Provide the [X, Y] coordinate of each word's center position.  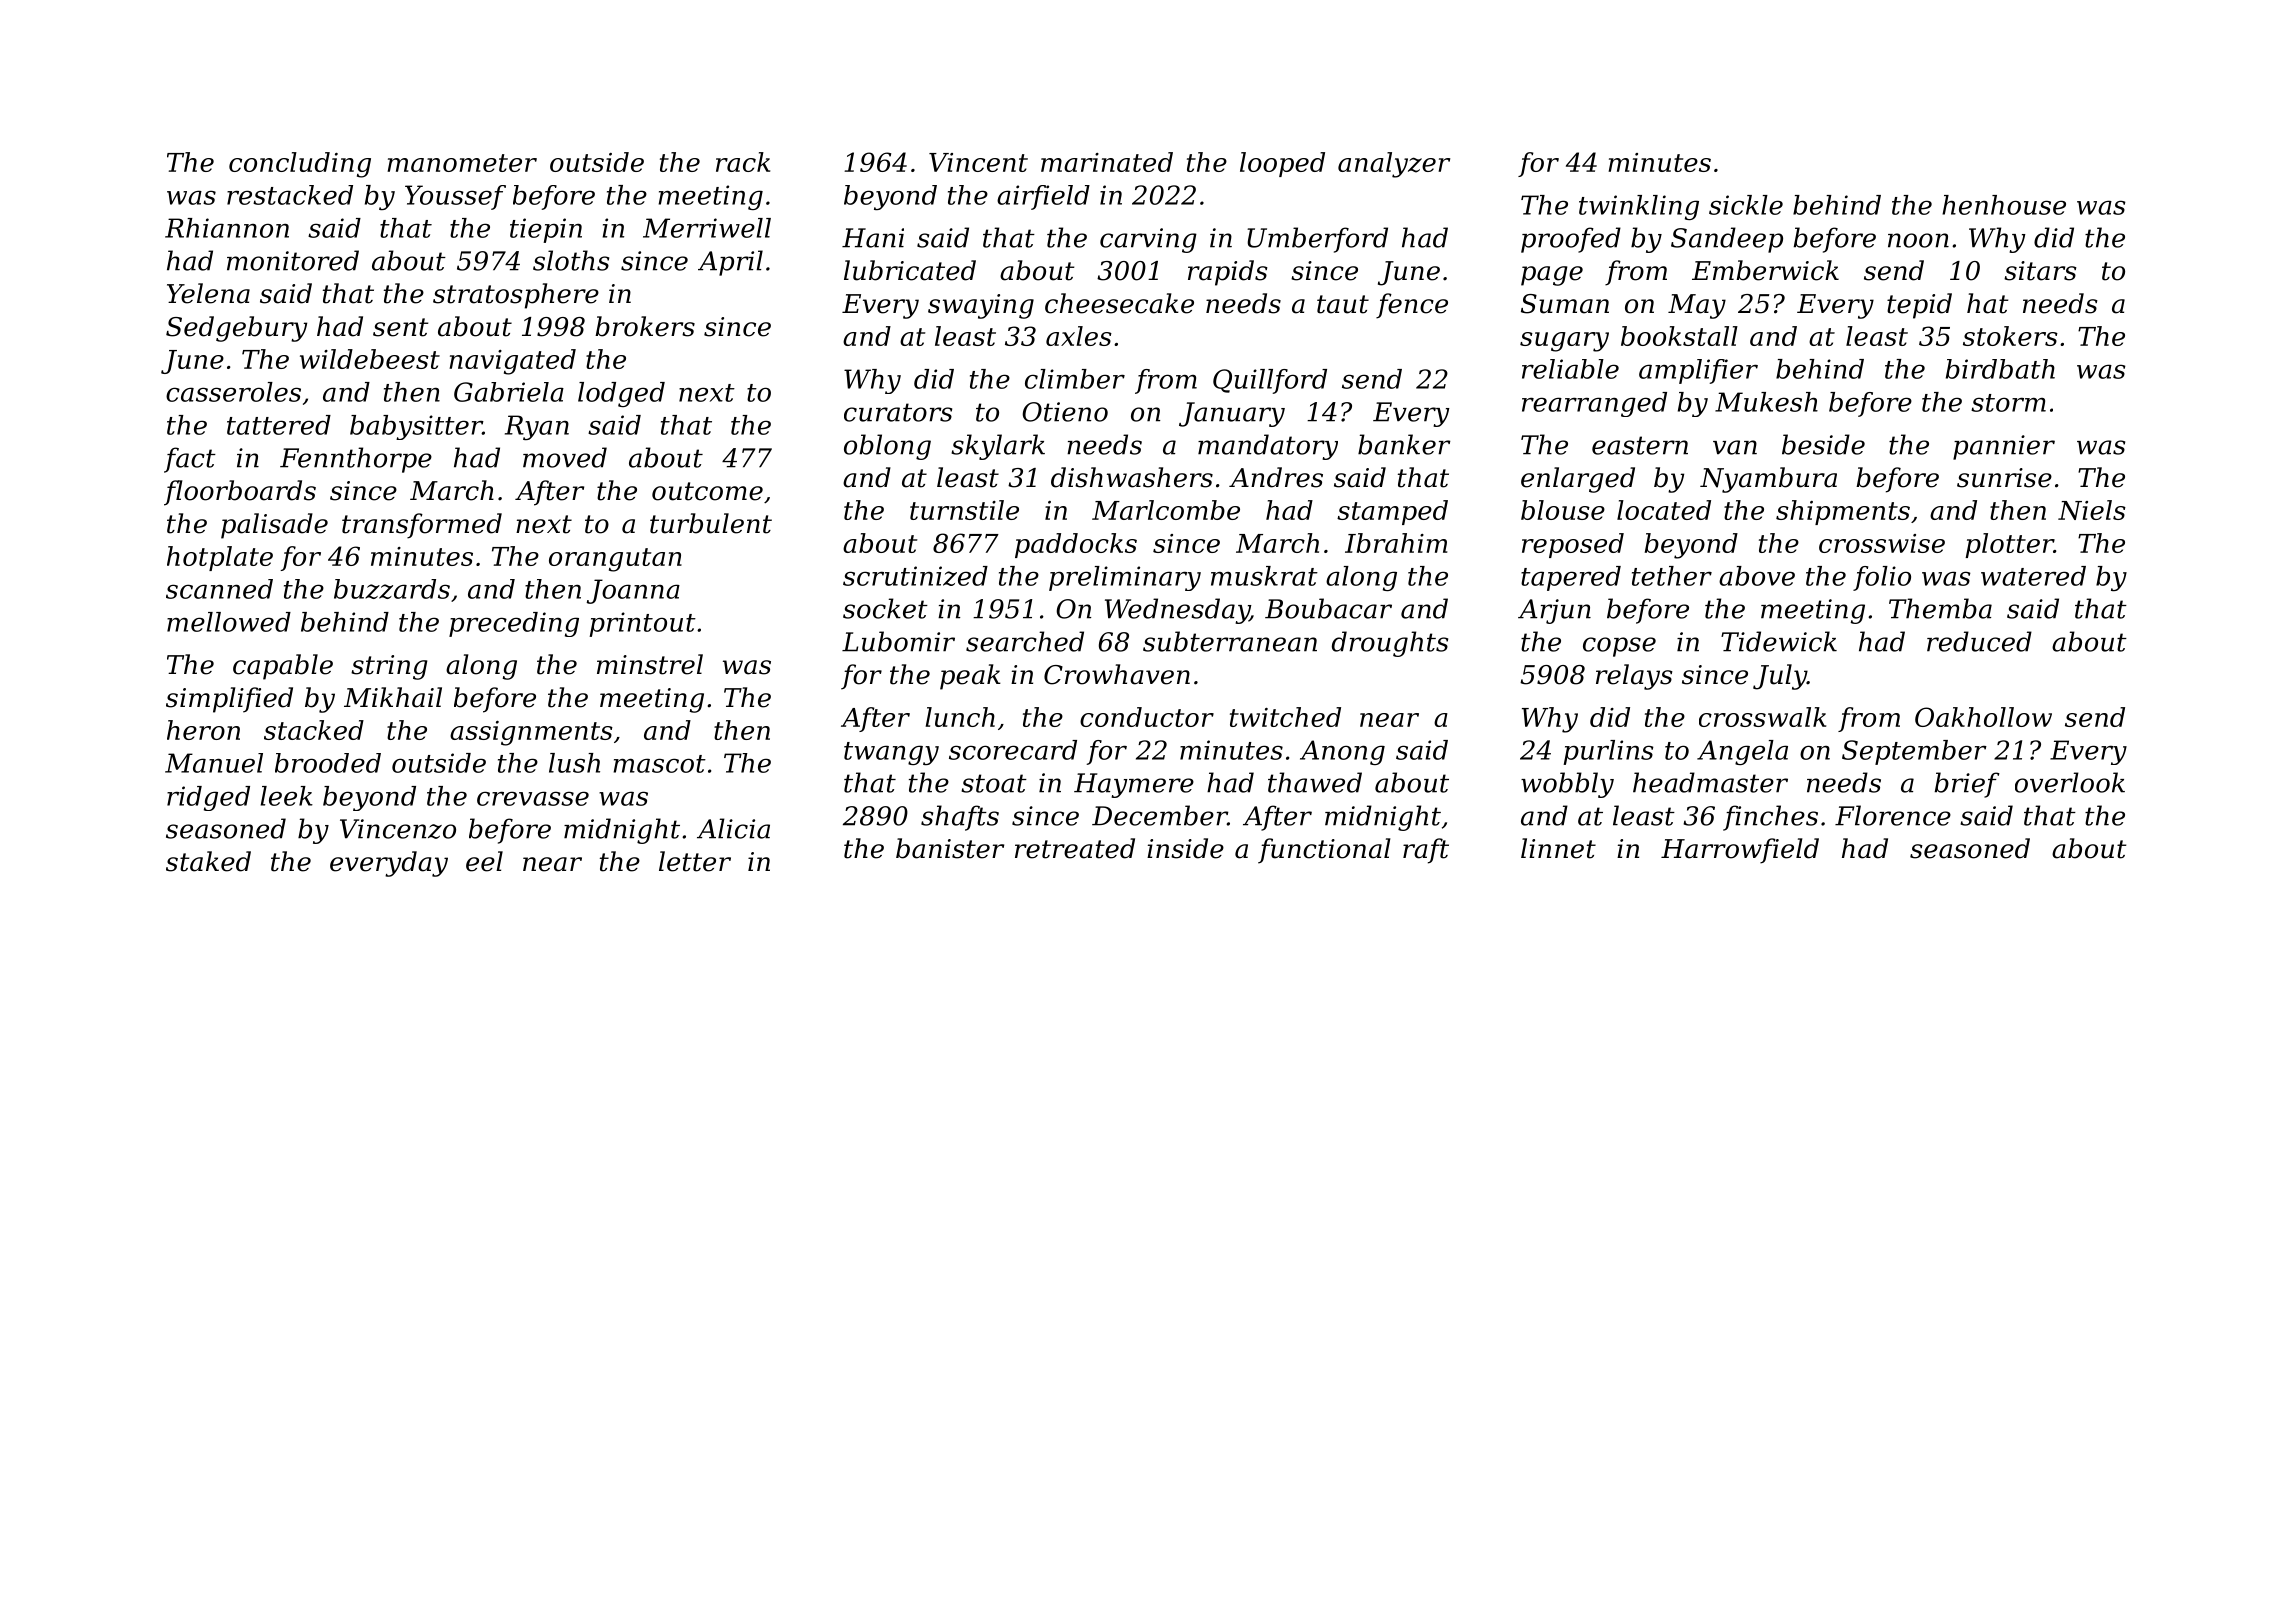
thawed [1315, 782]
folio [1882, 578]
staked [208, 861]
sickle [1746, 205]
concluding [300, 165]
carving [1148, 240]
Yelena [208, 293]
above [1757, 576]
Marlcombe [1166, 510]
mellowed [229, 622]
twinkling [1639, 207]
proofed [1571, 240]
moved [565, 457]
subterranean [1230, 641]
